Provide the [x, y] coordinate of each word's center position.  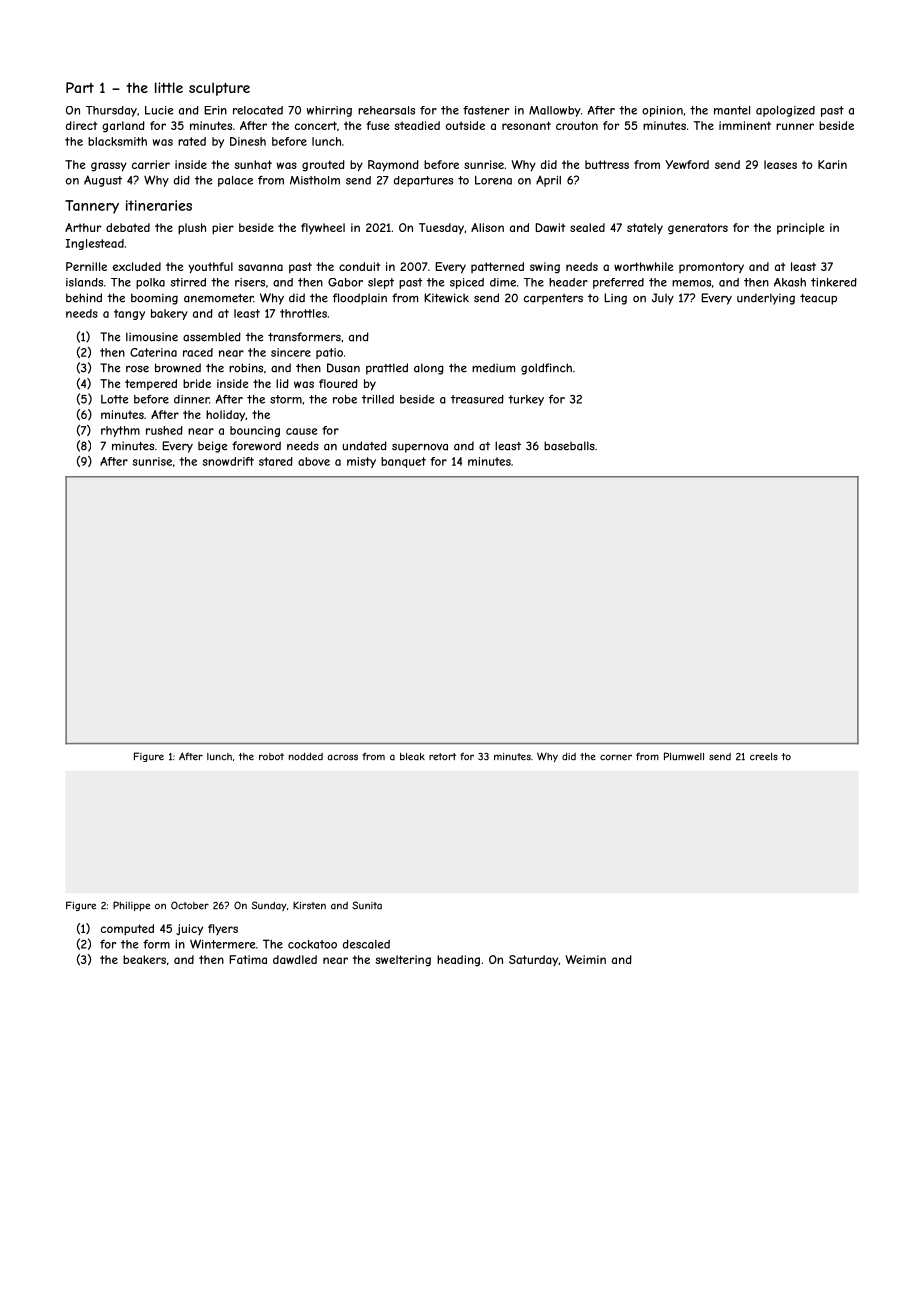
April [548, 181]
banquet [403, 462]
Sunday [269, 906]
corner [616, 757]
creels [764, 757]
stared [276, 461]
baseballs [569, 446]
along [429, 369]
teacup [818, 299]
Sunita [367, 905]
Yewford [687, 164]
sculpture [219, 89]
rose [137, 369]
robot [271, 756]
